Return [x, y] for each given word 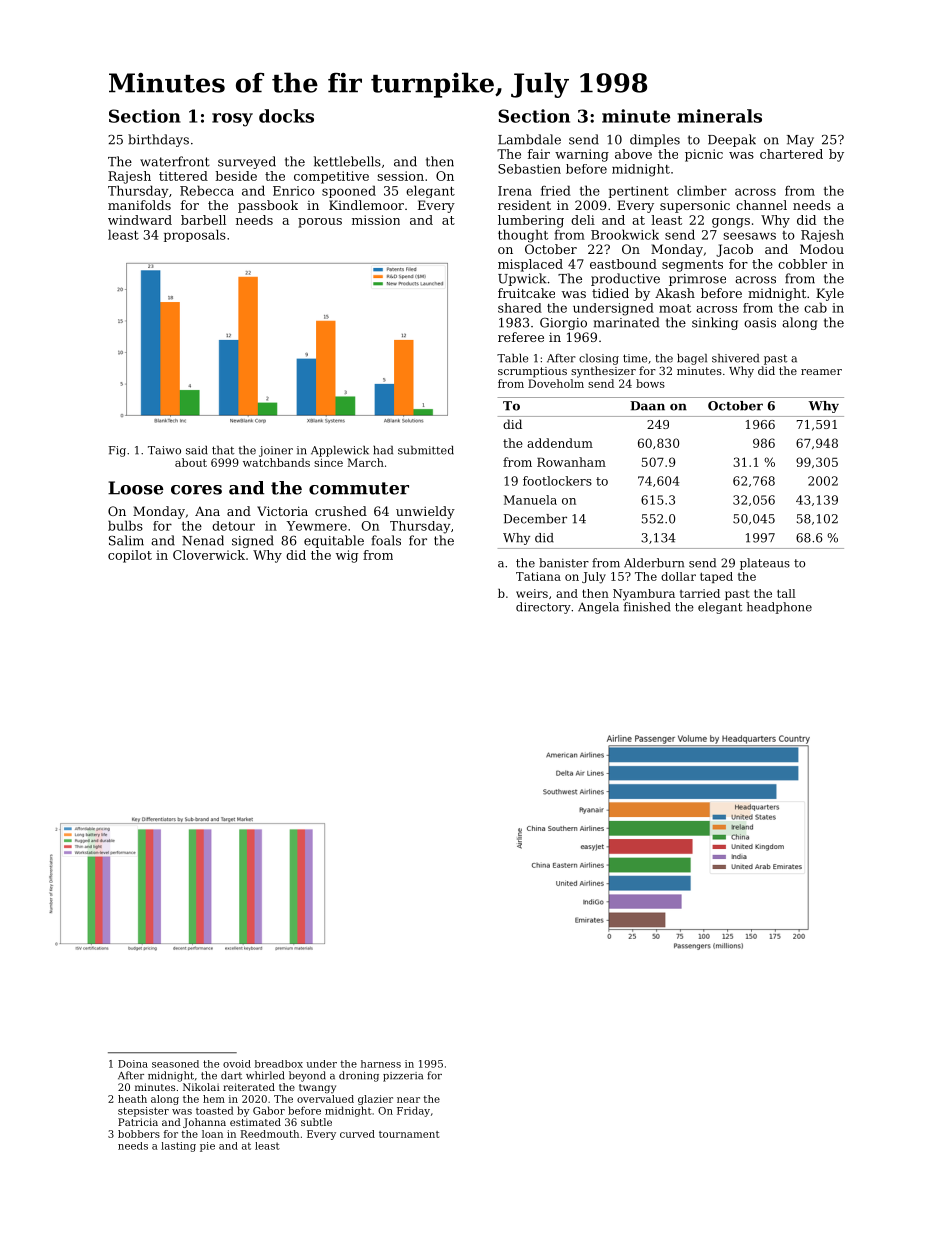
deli [583, 220]
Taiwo [164, 450]
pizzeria [403, 1077]
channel [761, 205]
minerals [720, 116]
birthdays [158, 140]
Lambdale [529, 139]
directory [543, 608]
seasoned [175, 1064]
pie [207, 1147]
